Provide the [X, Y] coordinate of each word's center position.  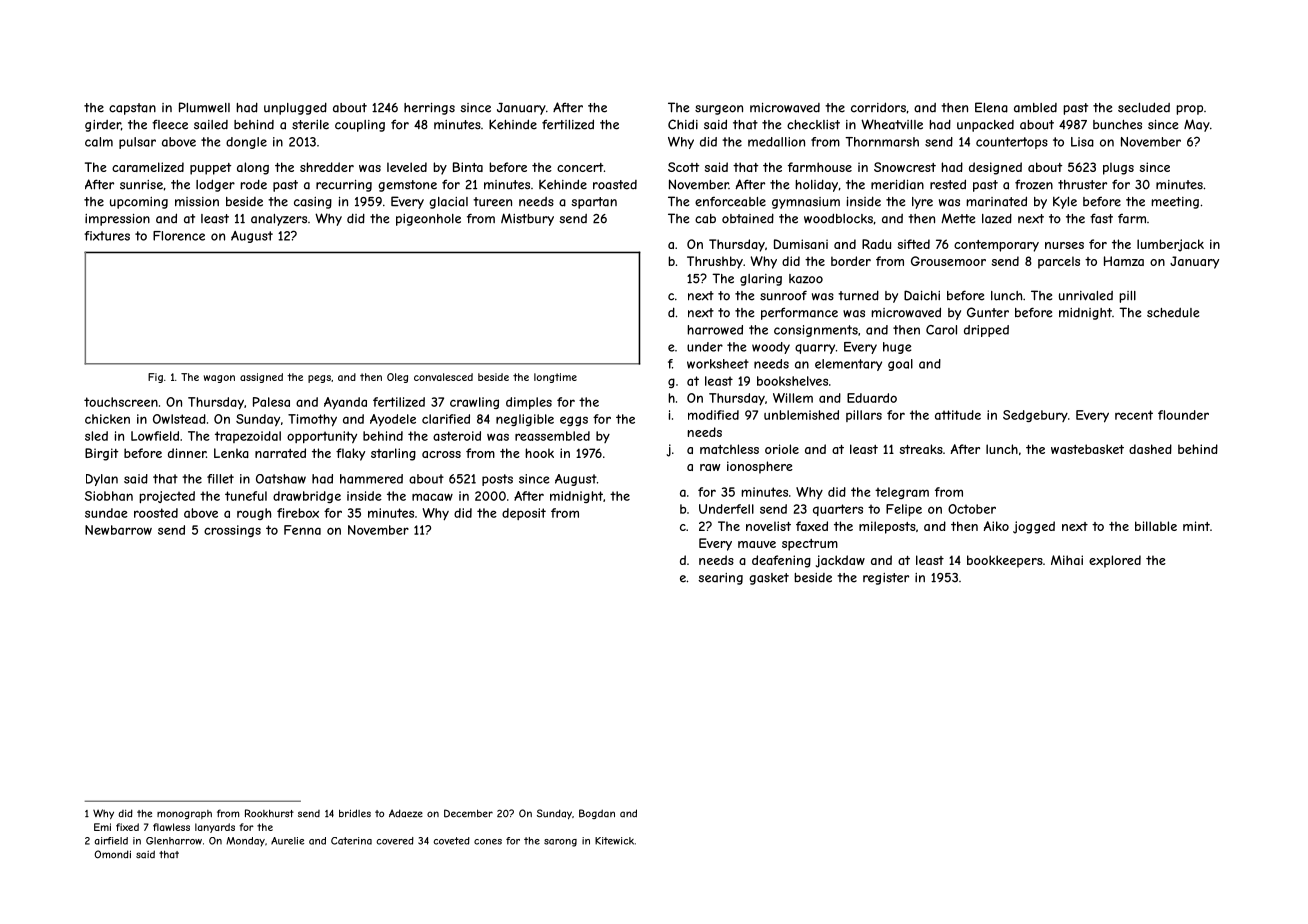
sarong [560, 843]
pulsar [137, 143]
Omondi [112, 854]
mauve [757, 544]
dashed [1150, 449]
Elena [991, 107]
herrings [429, 109]
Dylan [102, 480]
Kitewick [614, 841]
